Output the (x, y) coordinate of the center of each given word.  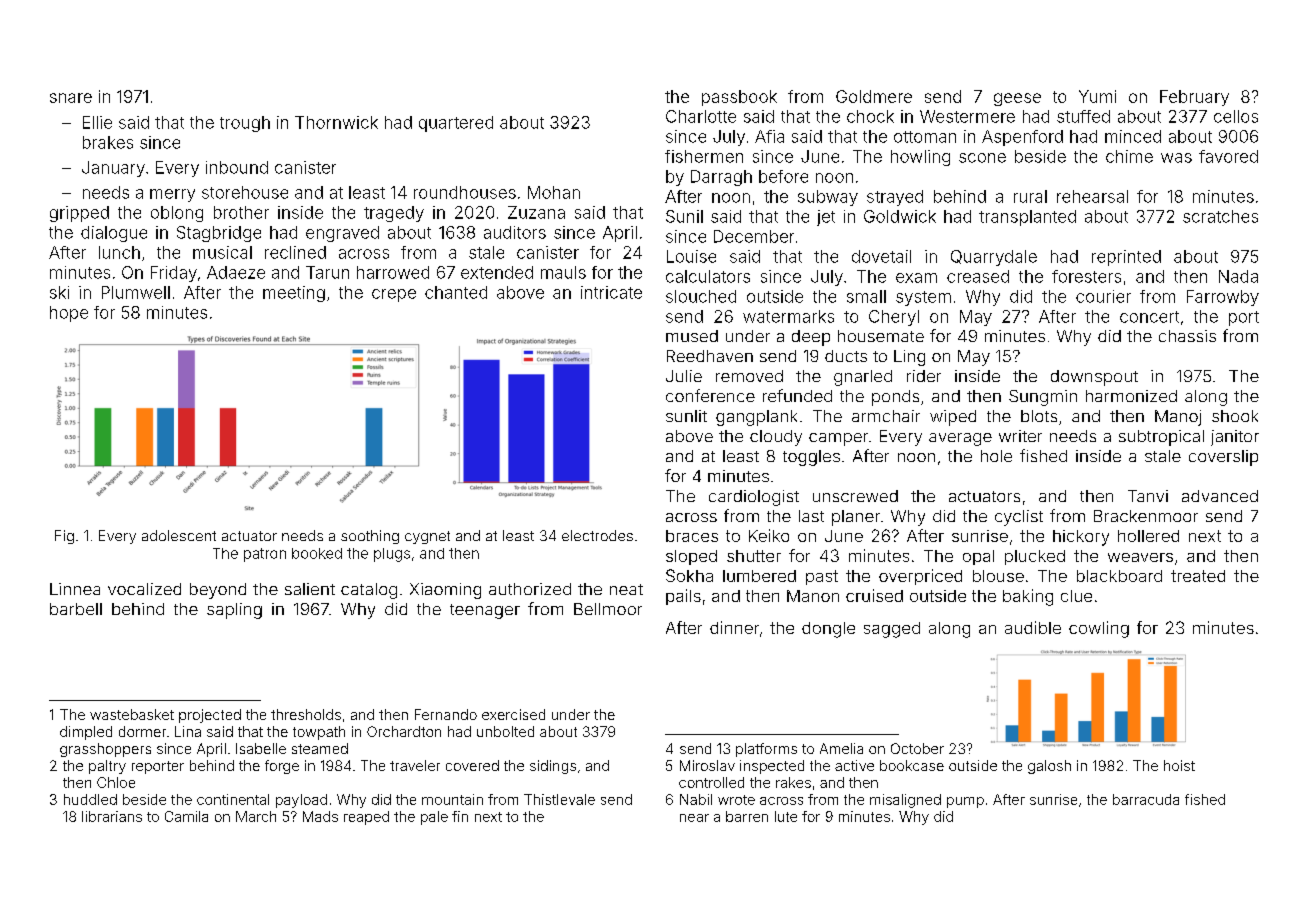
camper (838, 439)
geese (1017, 99)
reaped (366, 818)
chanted (456, 292)
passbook (739, 98)
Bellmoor (608, 609)
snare (71, 98)
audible (1033, 627)
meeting (294, 294)
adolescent (179, 535)
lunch (119, 252)
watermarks (788, 316)
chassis (1187, 336)
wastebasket (132, 714)
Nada (1238, 276)
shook (1235, 416)
